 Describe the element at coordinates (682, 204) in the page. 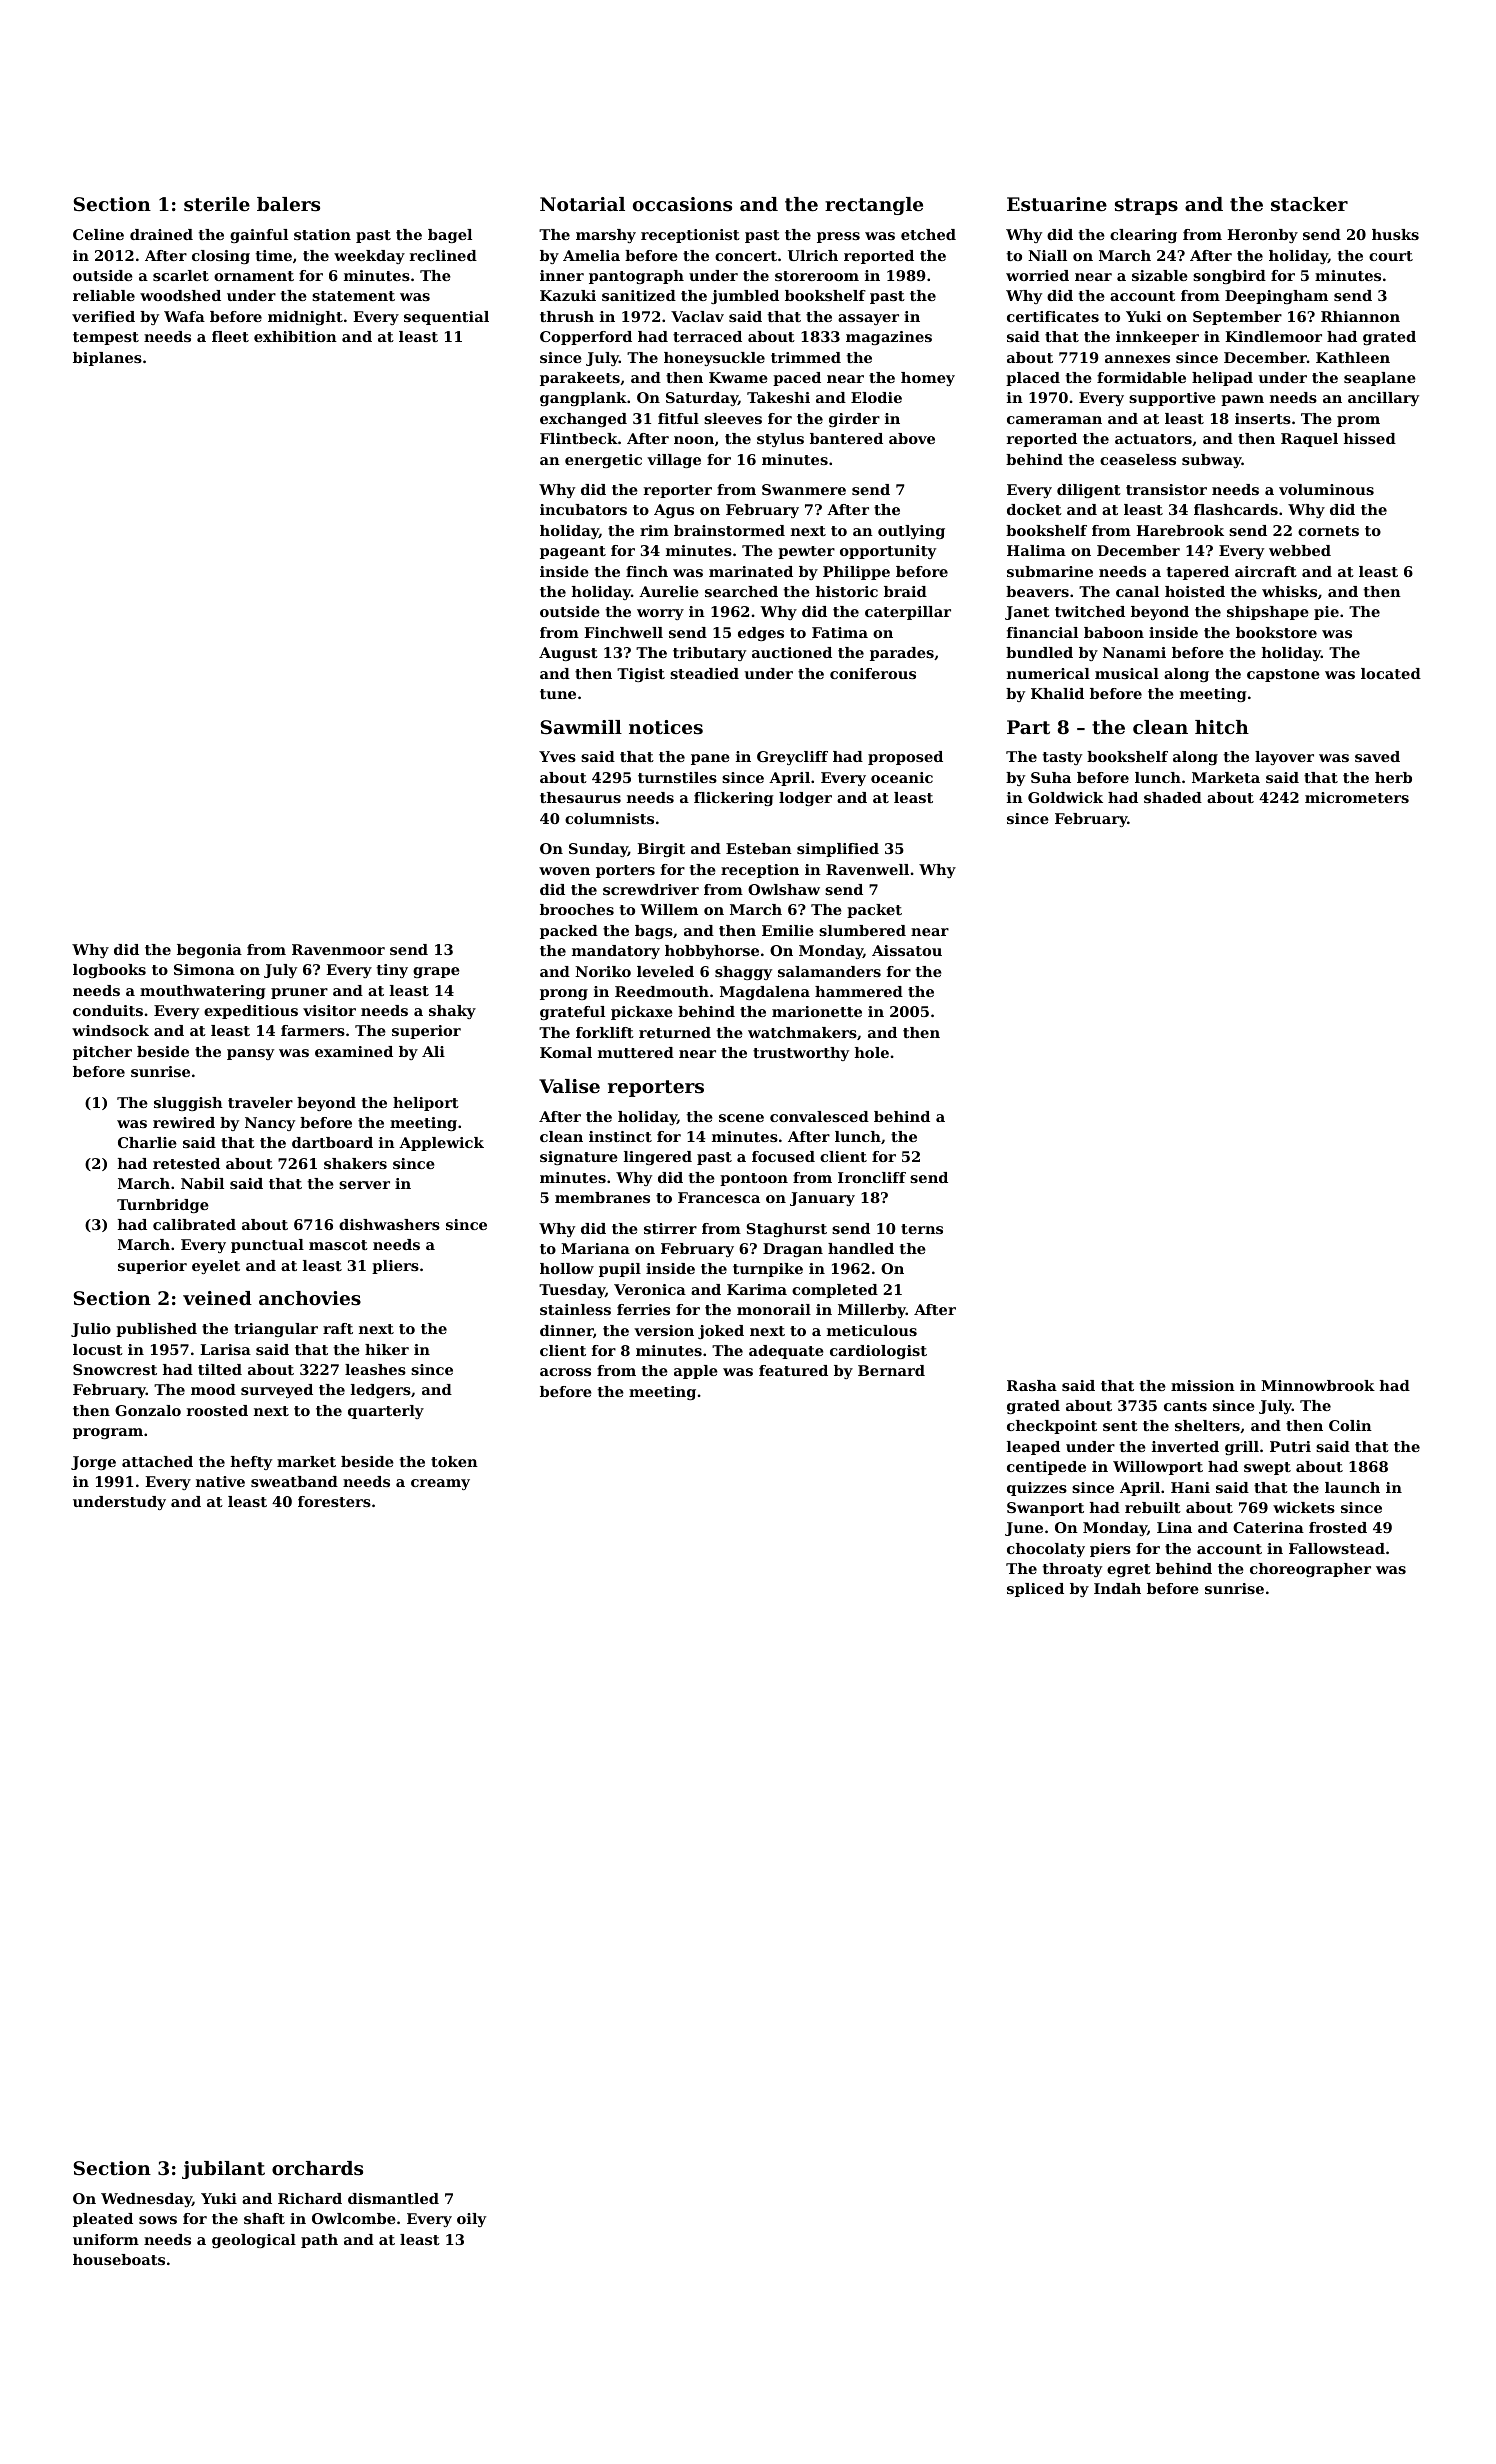

I see `occasions` at that location.
